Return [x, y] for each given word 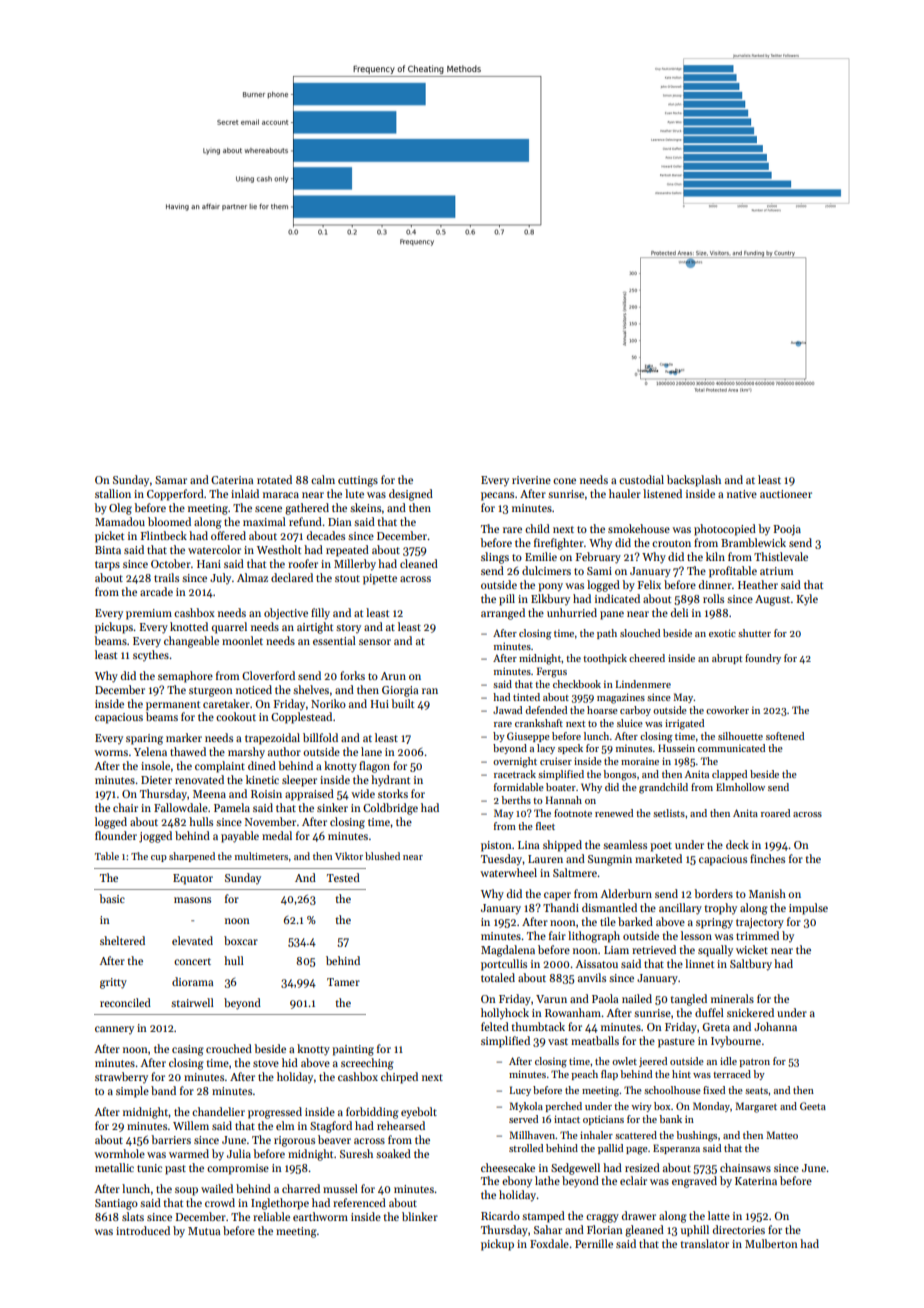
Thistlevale [781, 556]
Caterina [232, 480]
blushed [382, 856]
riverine [531, 480]
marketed [658, 858]
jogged [155, 837]
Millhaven [532, 1135]
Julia [239, 1153]
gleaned [644, 1231]
